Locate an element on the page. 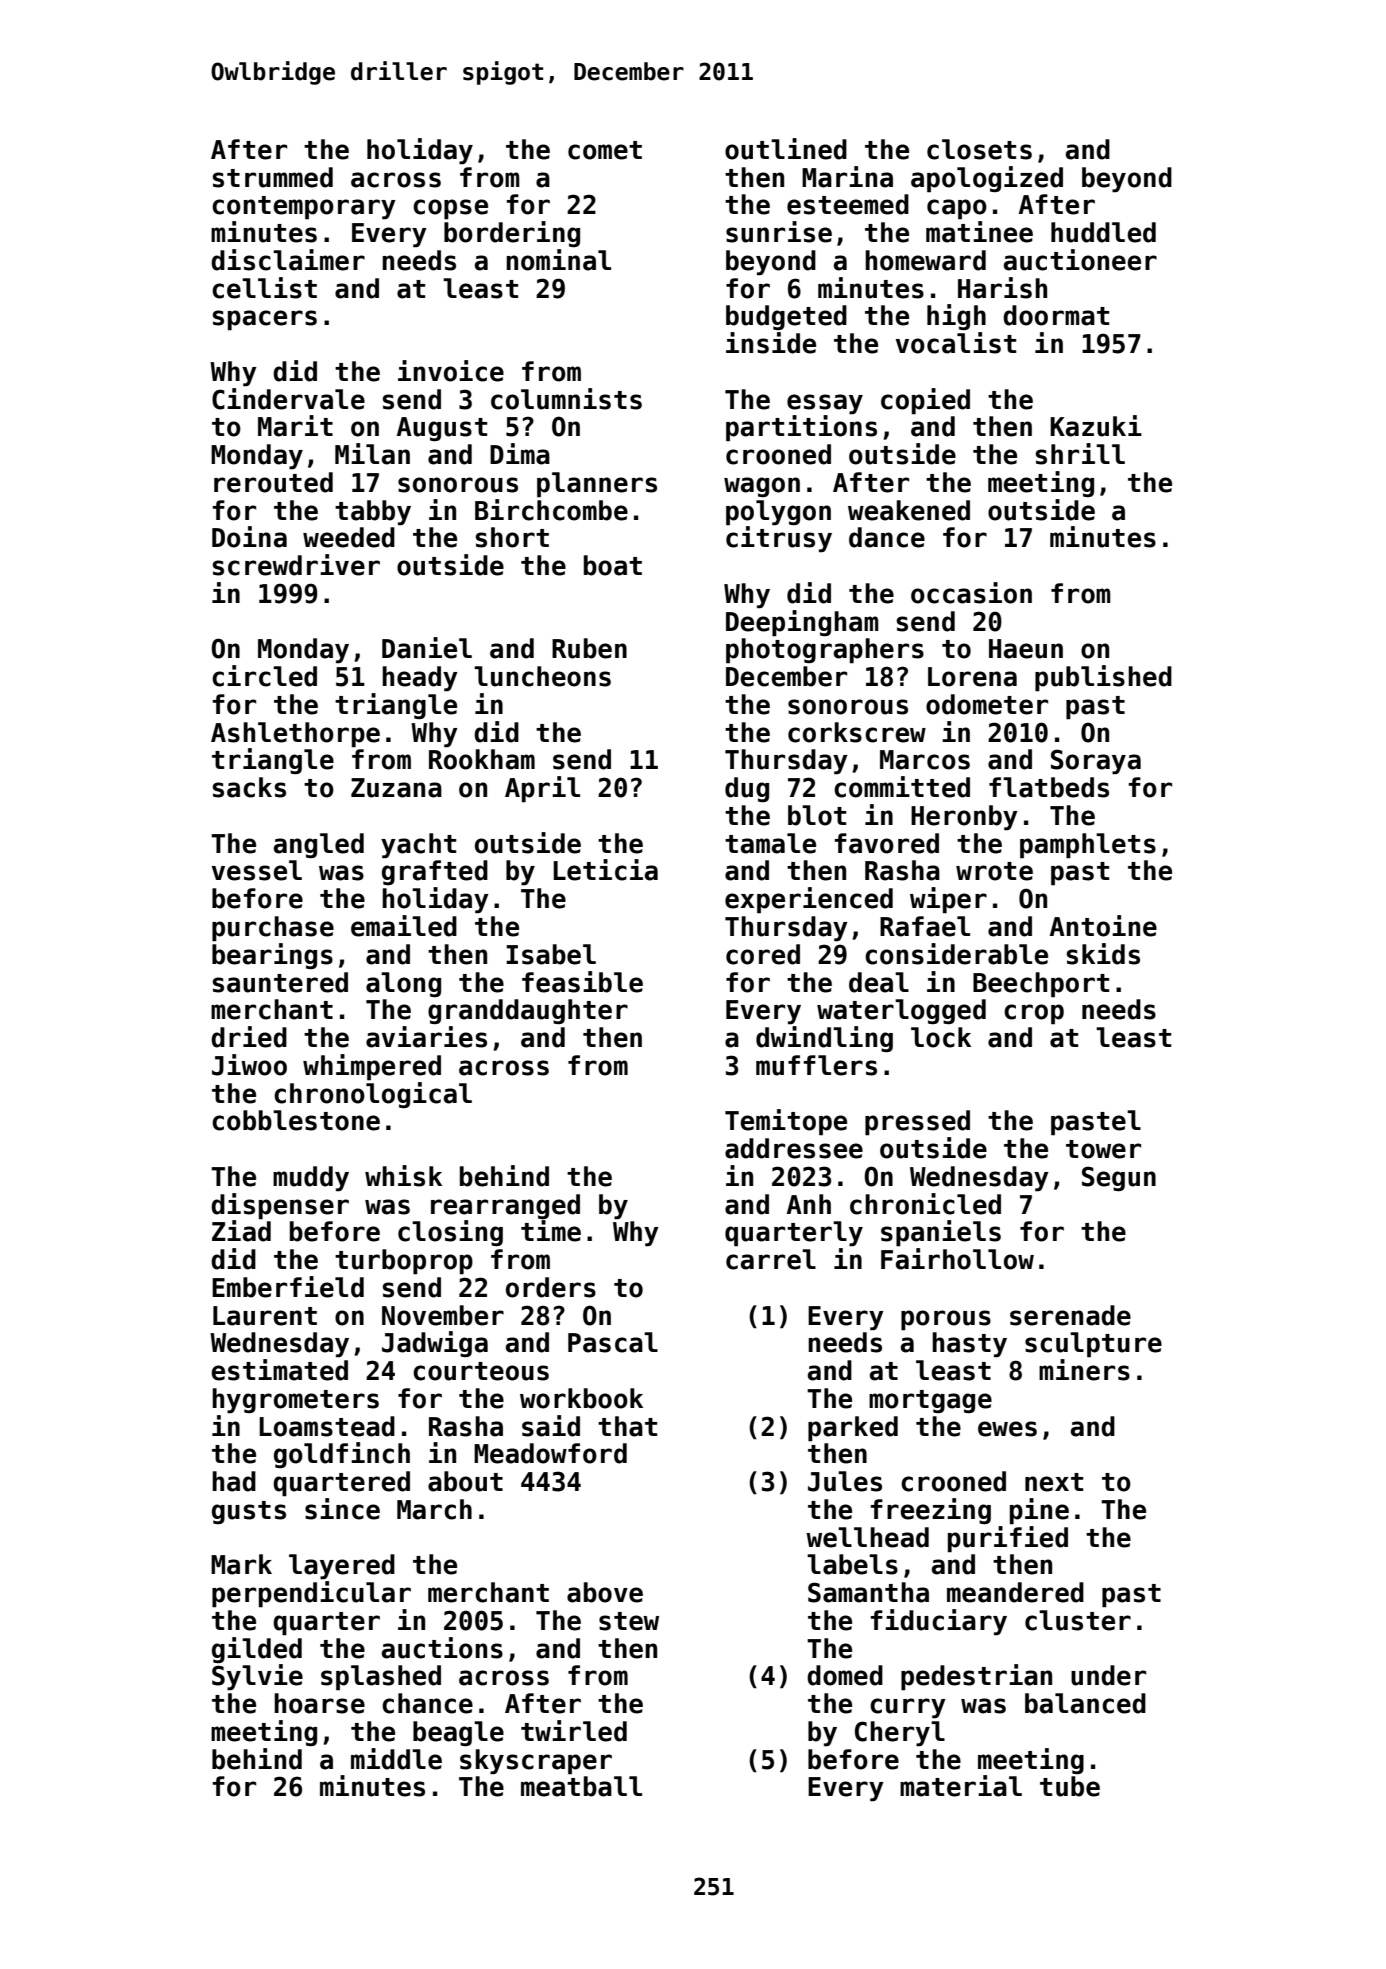 This image has height=1969, width=1386. closets is located at coordinates (979, 149).
